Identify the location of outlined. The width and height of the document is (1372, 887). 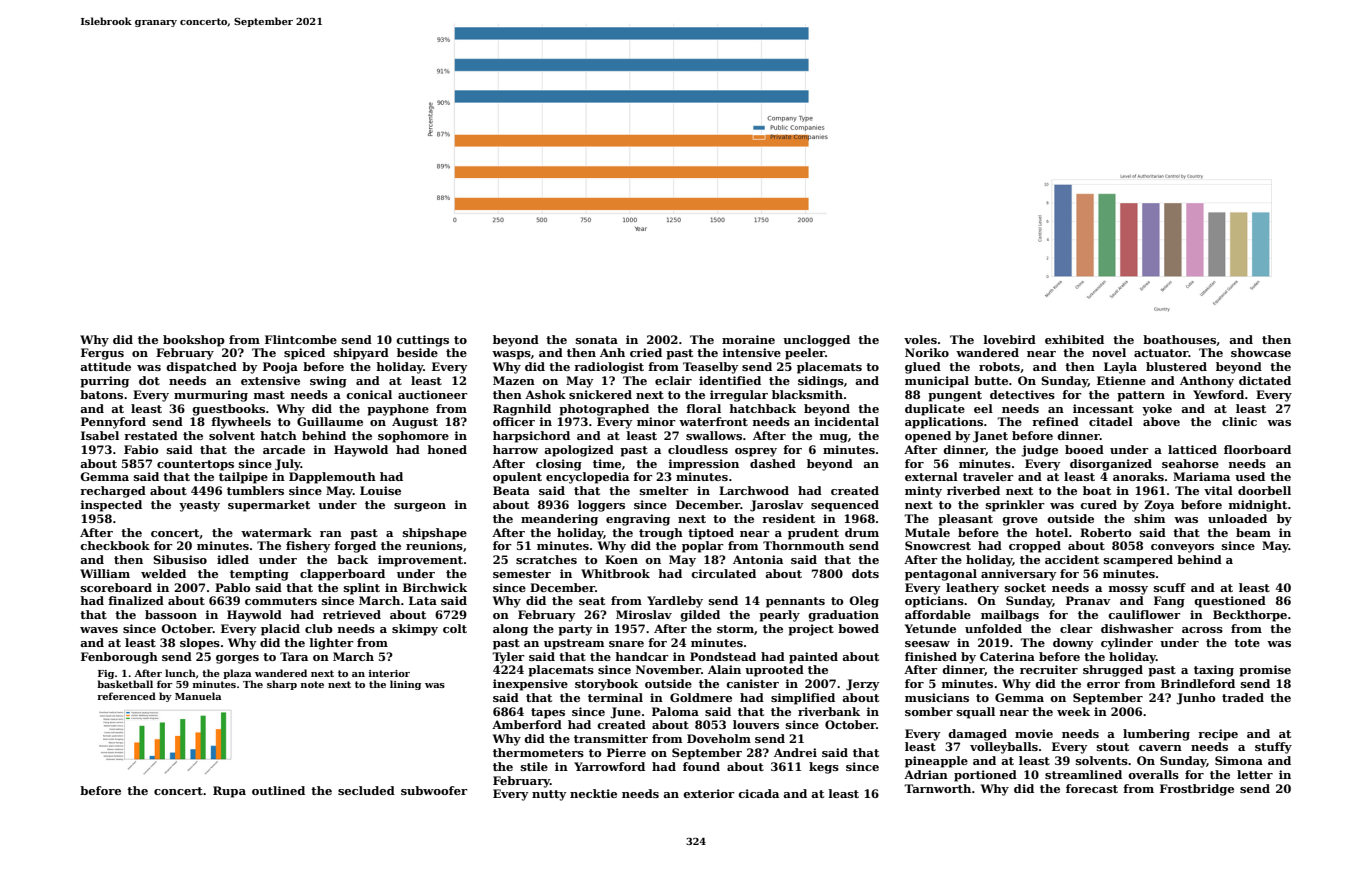
(278, 790).
